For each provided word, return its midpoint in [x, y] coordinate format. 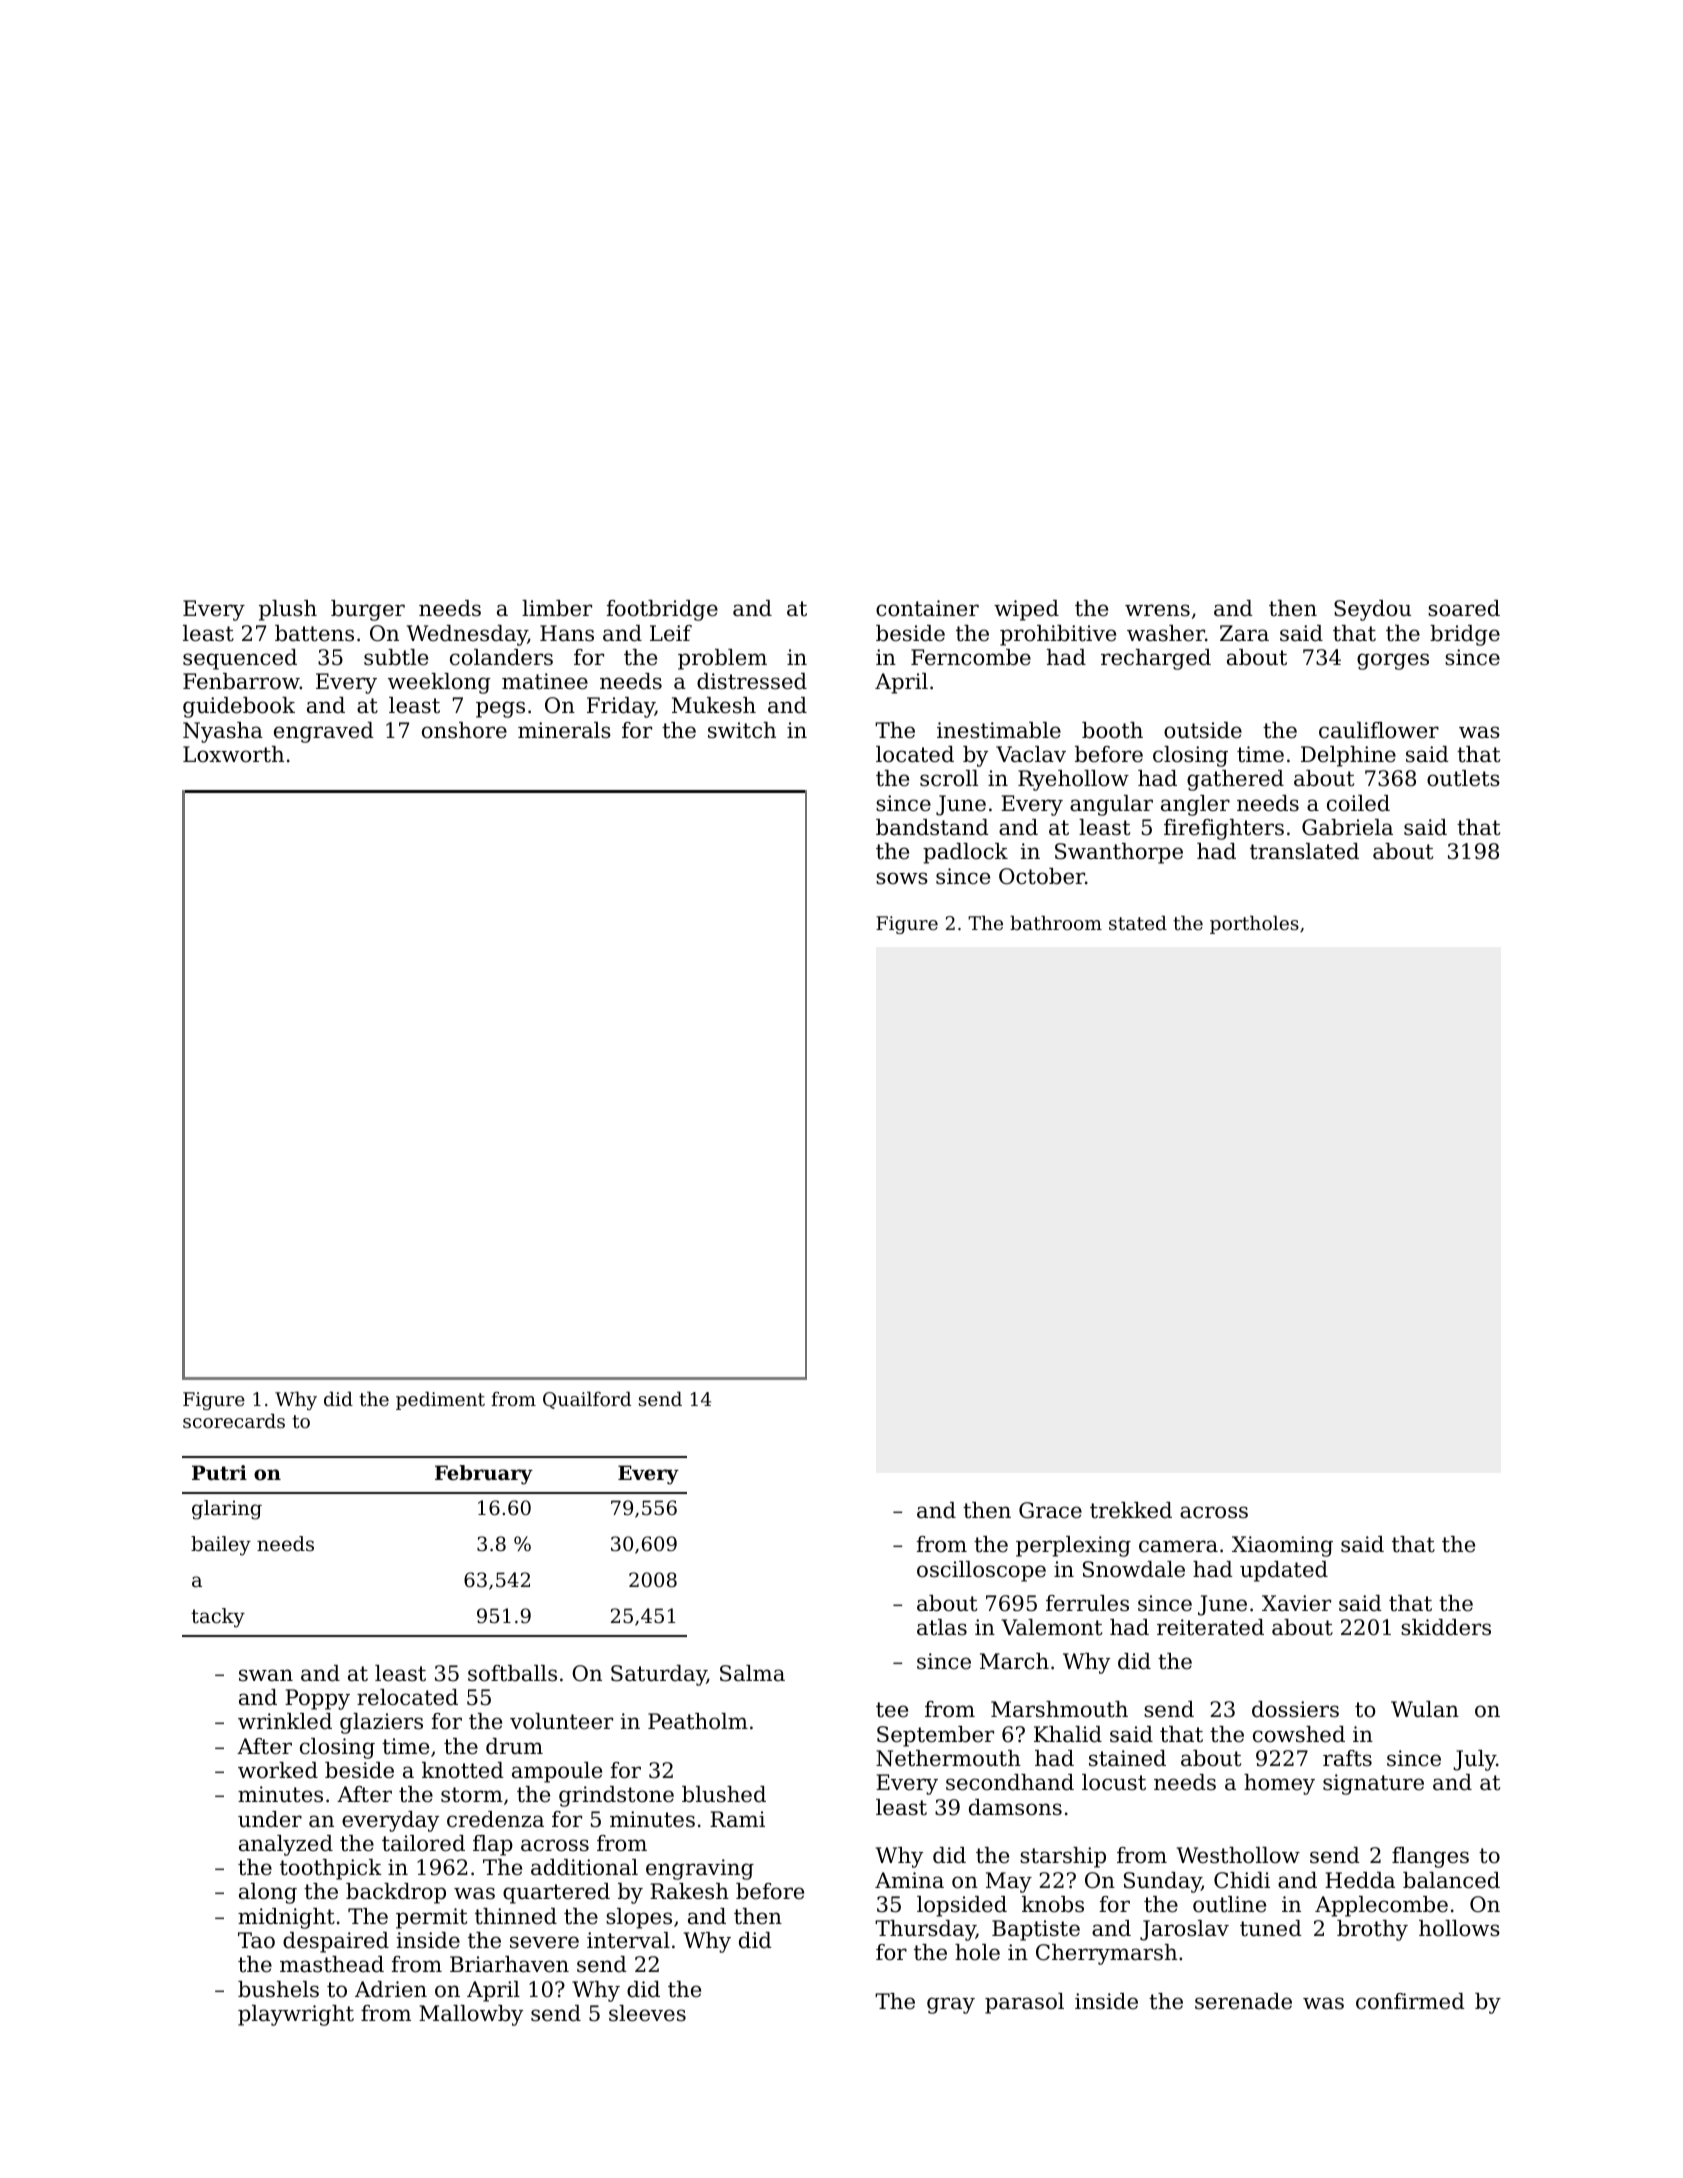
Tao [256, 1940]
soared [1464, 608]
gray [951, 2005]
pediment [440, 1400]
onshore [464, 730]
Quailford [587, 1400]
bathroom [1056, 922]
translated [1304, 851]
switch [742, 730]
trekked [1131, 1510]
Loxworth [233, 754]
